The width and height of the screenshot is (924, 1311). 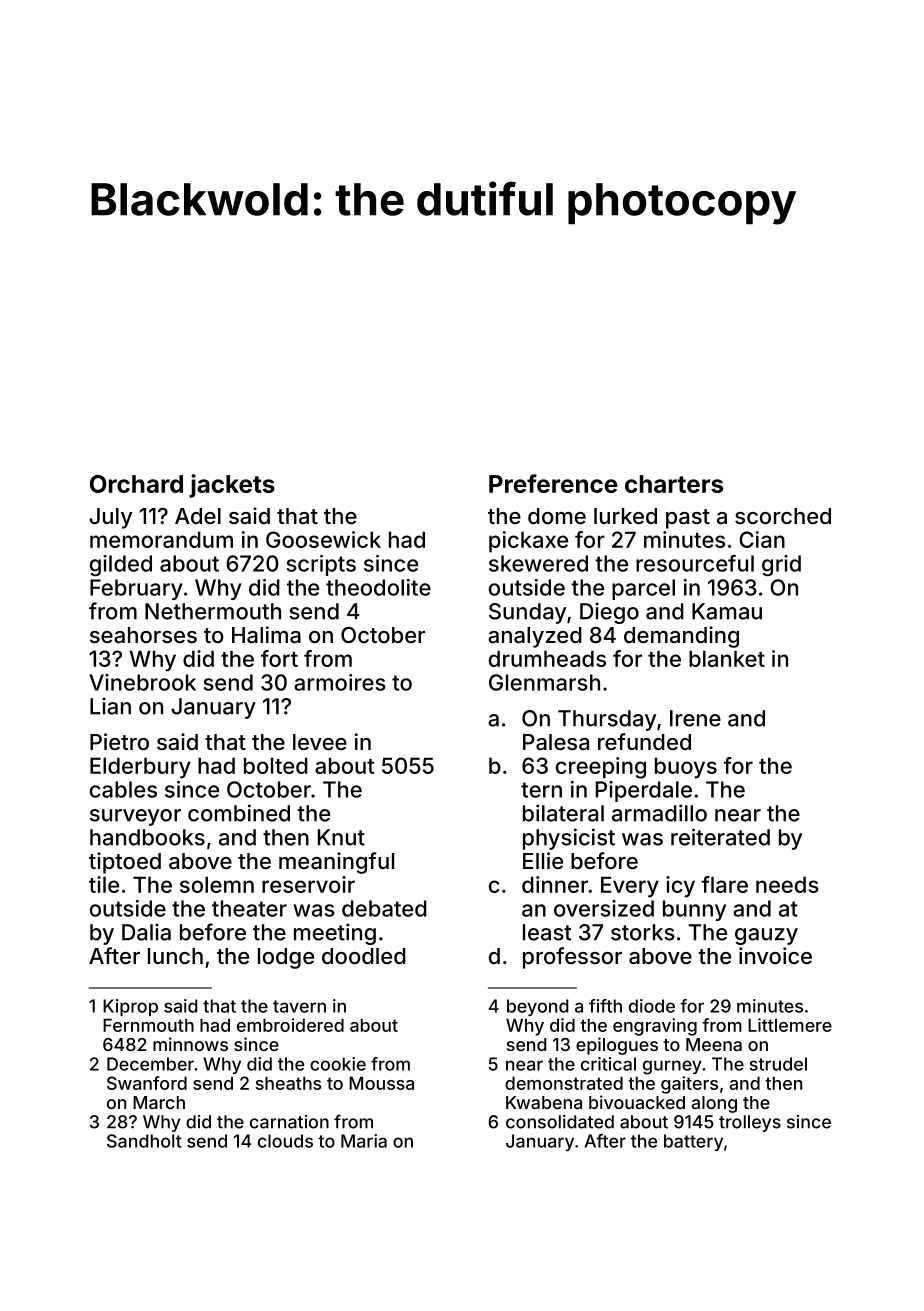 What do you see at coordinates (136, 484) in the screenshot?
I see `Orchard` at bounding box center [136, 484].
